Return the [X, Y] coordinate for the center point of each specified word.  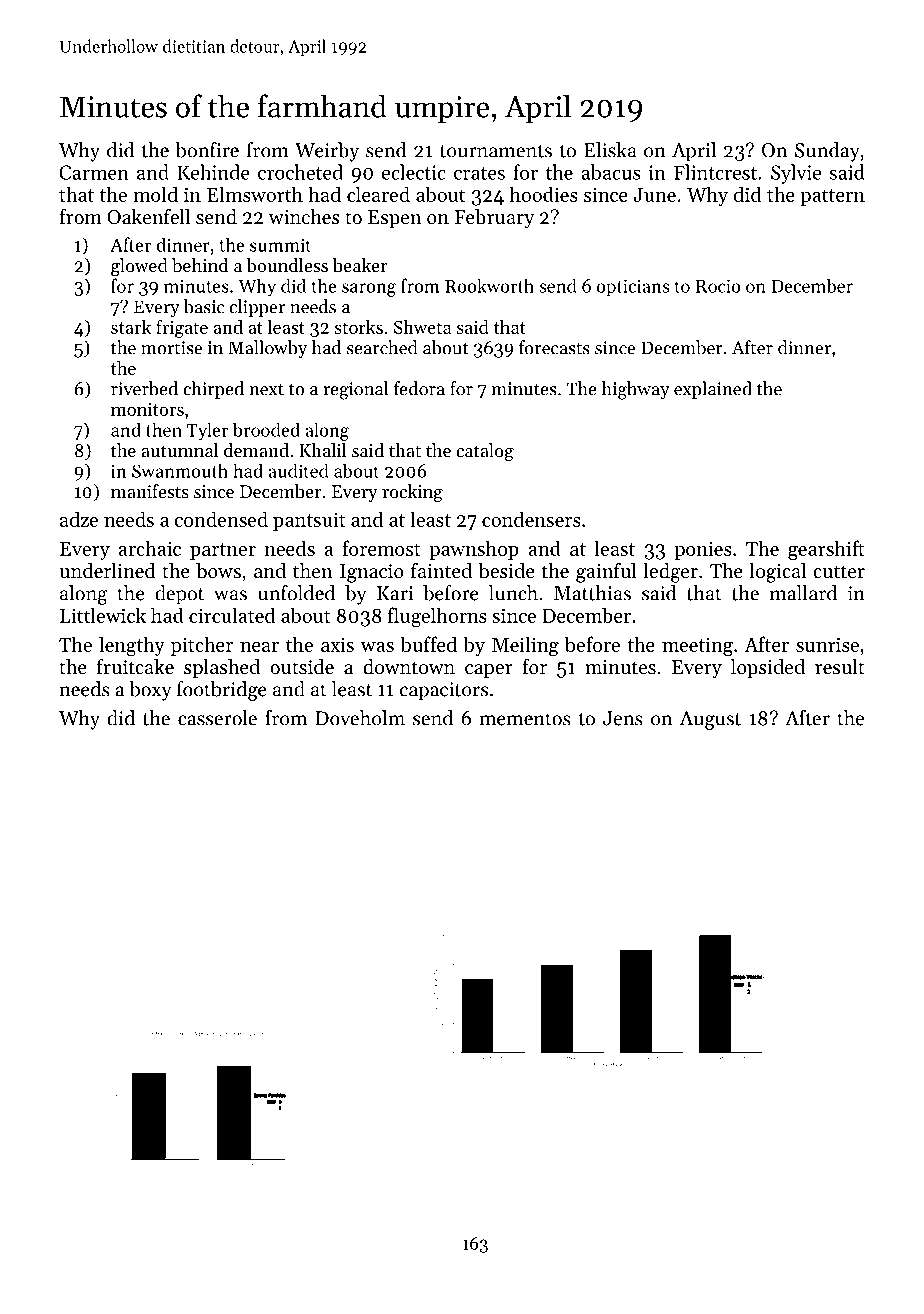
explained [713, 390]
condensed [221, 519]
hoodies [543, 194]
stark [131, 327]
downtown [409, 667]
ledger [670, 573]
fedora [419, 388]
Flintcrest [715, 172]
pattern [832, 197]
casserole [217, 718]
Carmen [93, 172]
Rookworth [489, 285]
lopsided [768, 668]
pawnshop [474, 550]
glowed [139, 267]
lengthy [132, 646]
